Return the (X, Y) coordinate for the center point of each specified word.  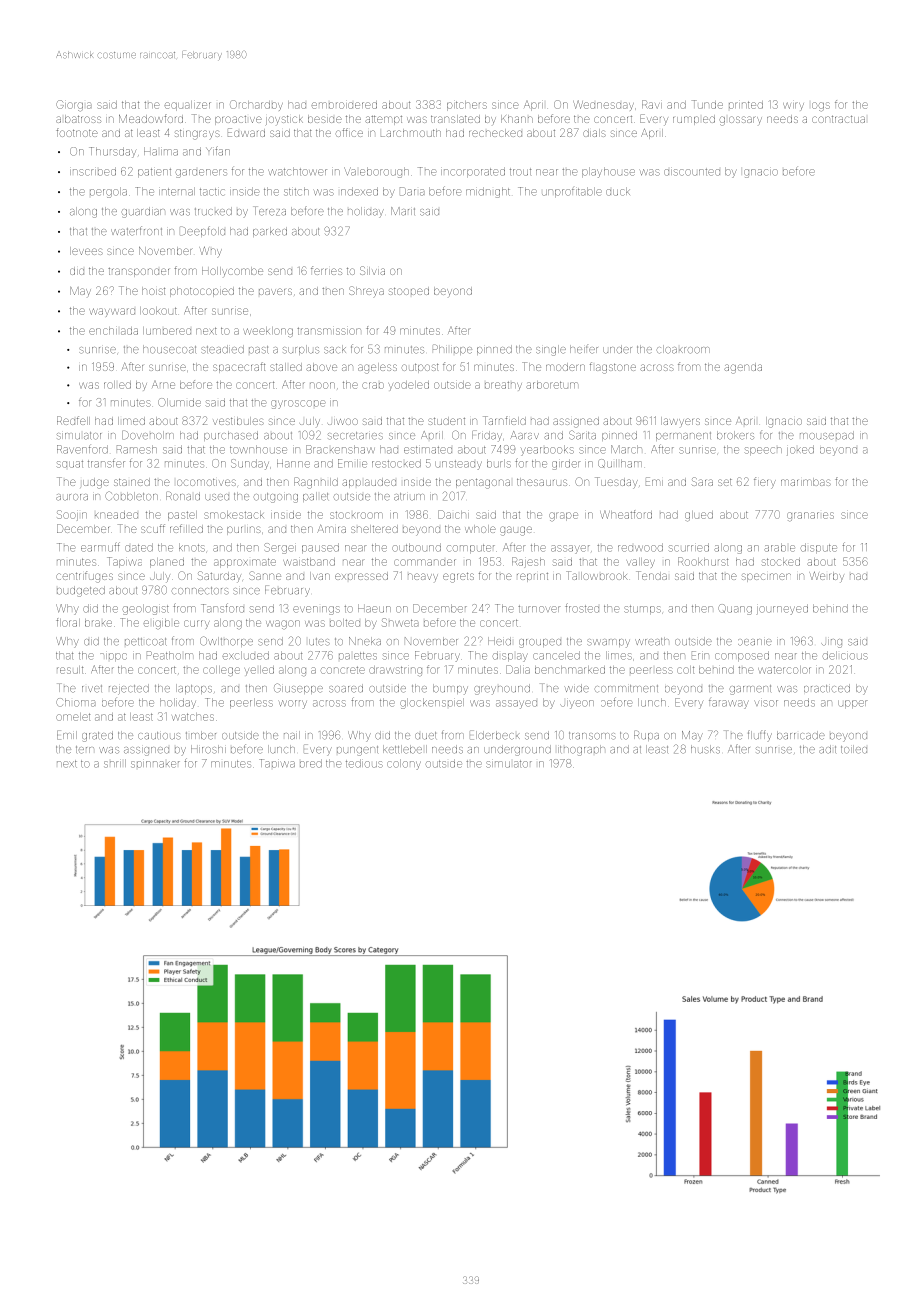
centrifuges (84, 577)
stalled (286, 367)
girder (566, 464)
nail (292, 735)
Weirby (826, 577)
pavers (275, 291)
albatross (78, 119)
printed (746, 105)
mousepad (827, 435)
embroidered (344, 105)
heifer (584, 349)
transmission (329, 331)
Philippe (452, 350)
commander (425, 562)
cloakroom (683, 349)
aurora (72, 497)
